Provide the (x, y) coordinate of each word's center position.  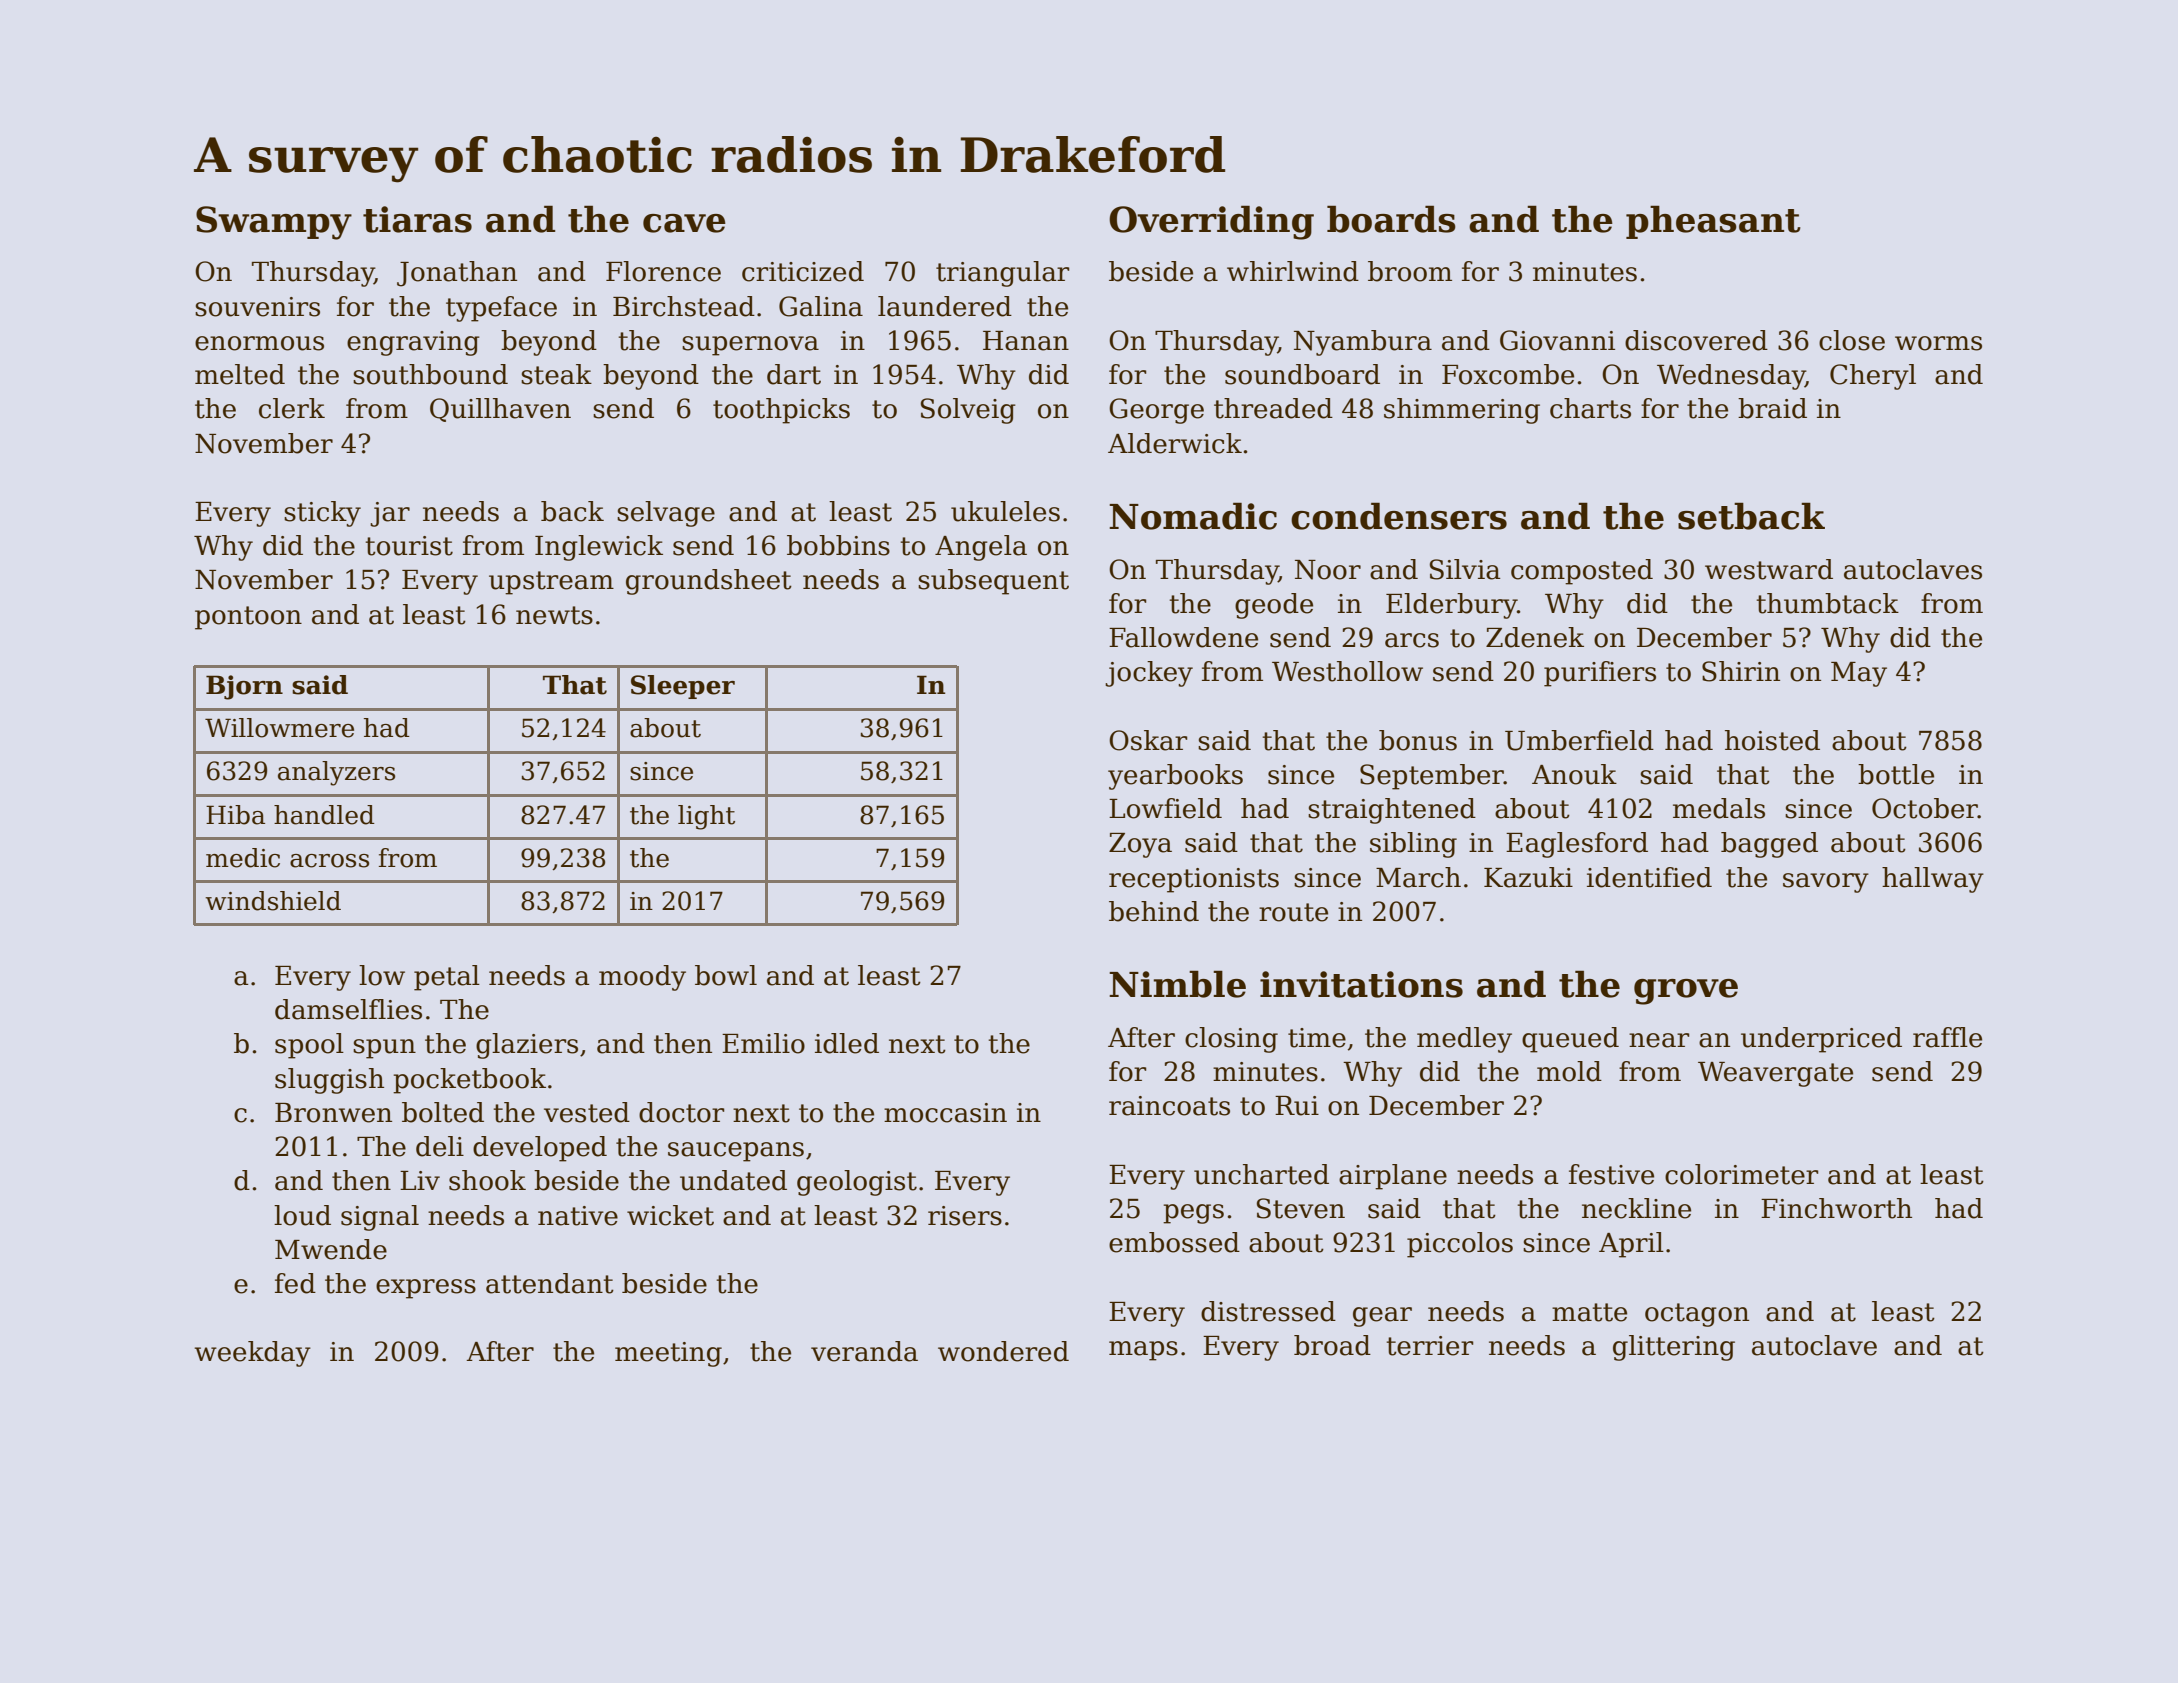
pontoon (248, 618)
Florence (663, 271)
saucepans (736, 1152)
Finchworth (1836, 1208)
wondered (1003, 1351)
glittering (1674, 1348)
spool (309, 1046)
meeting (668, 1354)
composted (1582, 572)
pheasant (1713, 222)
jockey (1149, 674)
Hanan (1026, 341)
